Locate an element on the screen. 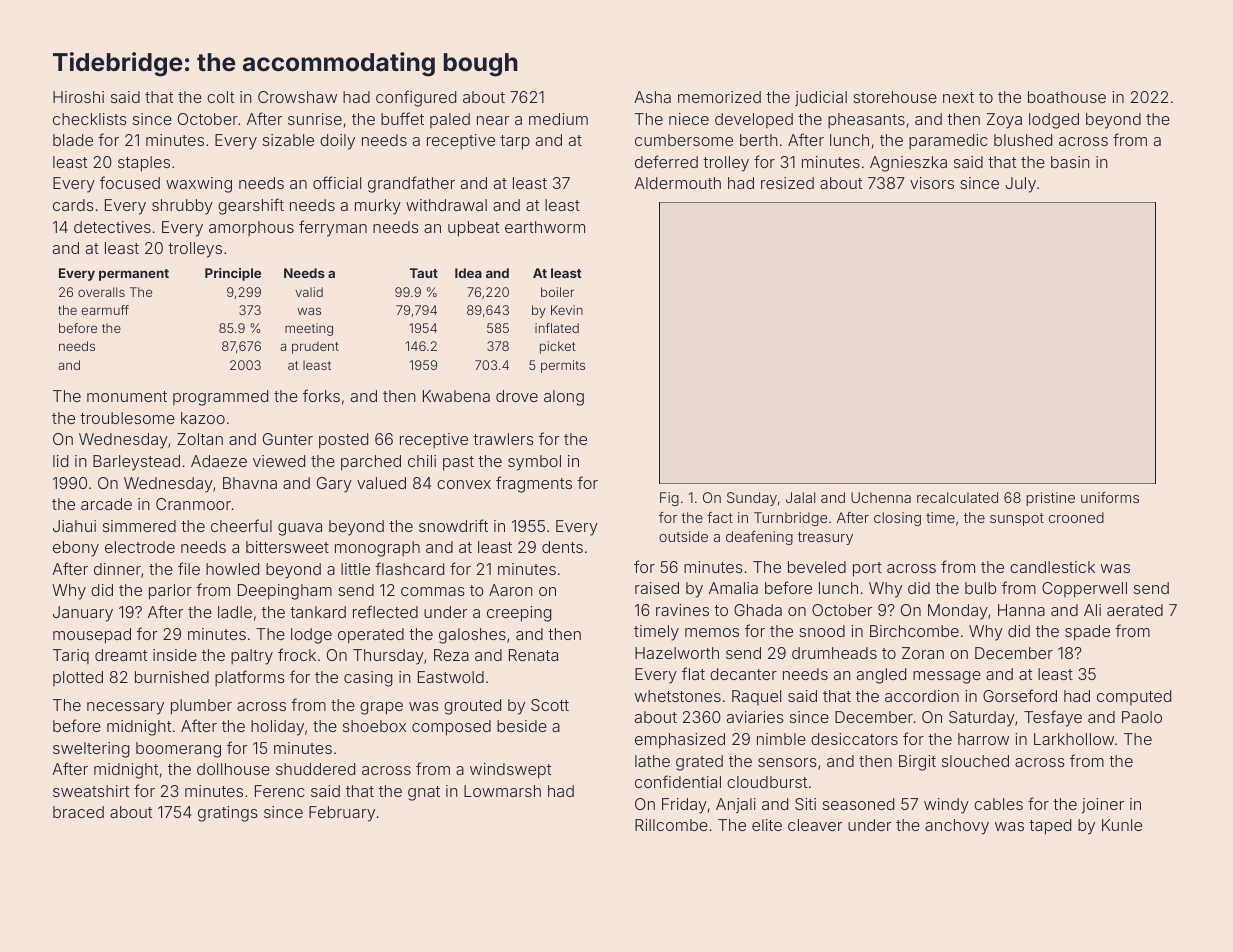 This screenshot has height=952, width=1233. earthworm is located at coordinates (545, 227).
